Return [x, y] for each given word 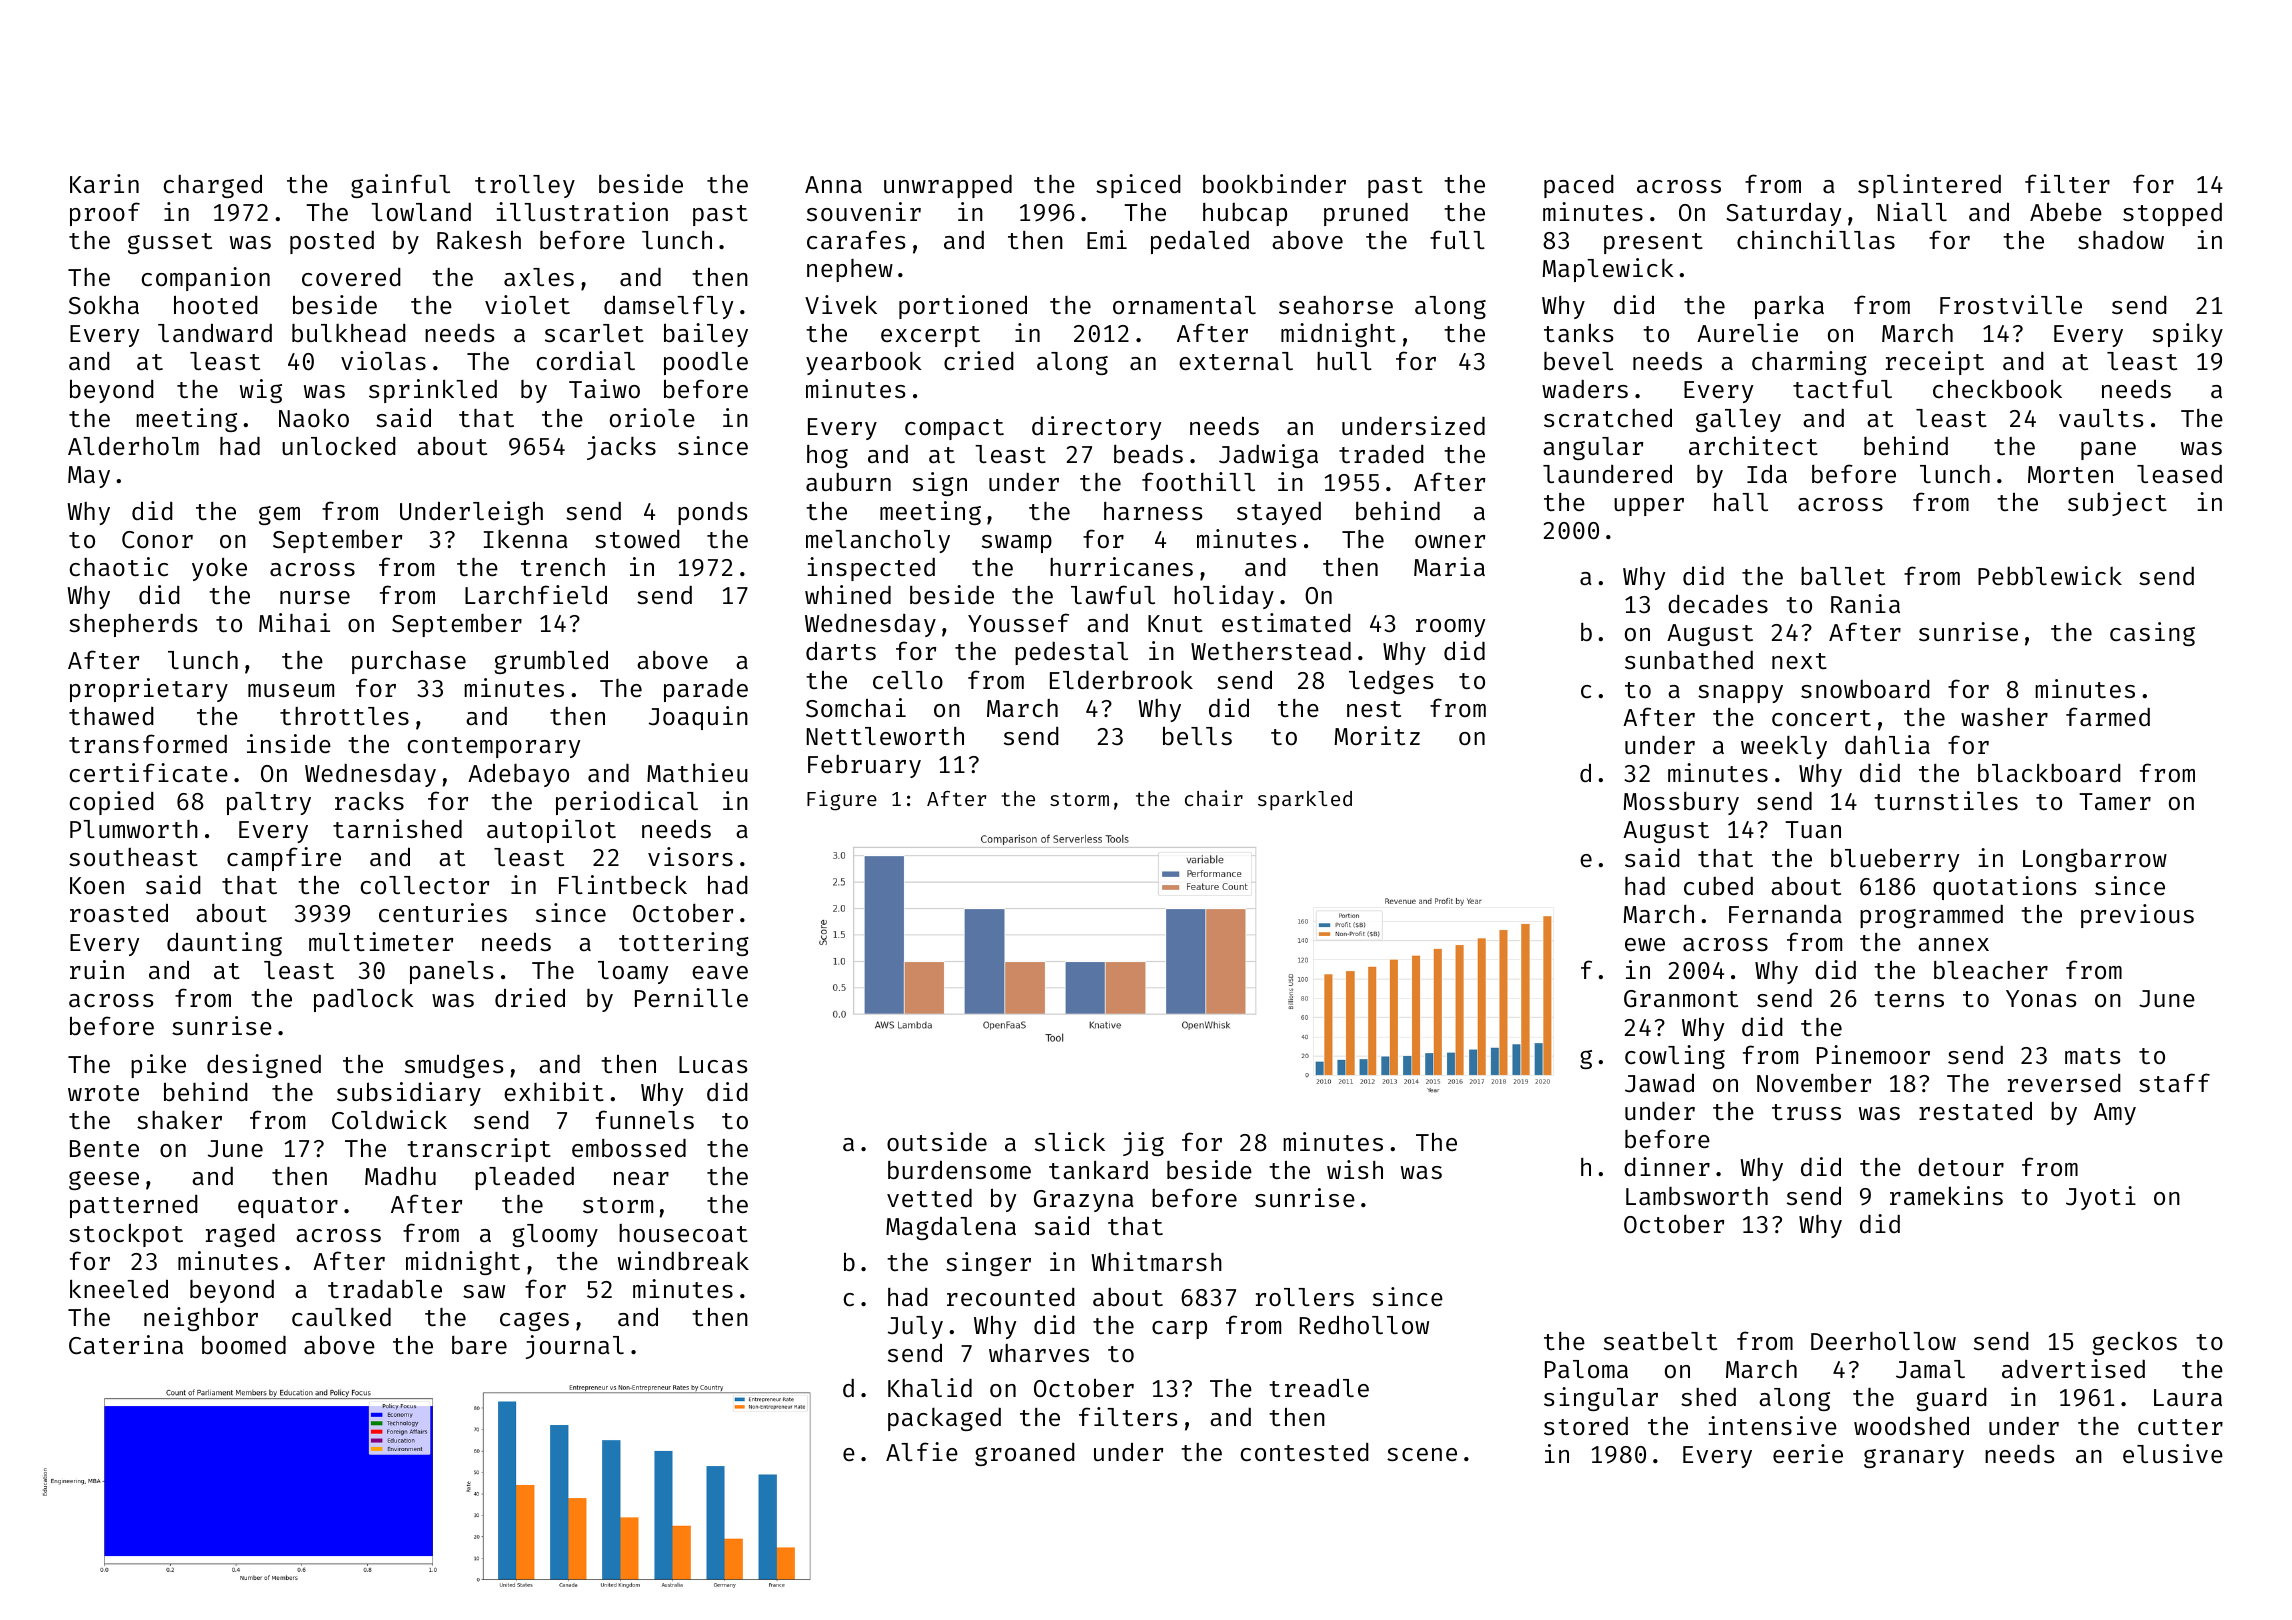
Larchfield [536, 594]
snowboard [1865, 689]
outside [937, 1141]
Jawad [1659, 1083]
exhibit [554, 1091]
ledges [1391, 682]
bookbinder [1274, 183]
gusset [170, 243]
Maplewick [1608, 270]
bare [479, 1345]
